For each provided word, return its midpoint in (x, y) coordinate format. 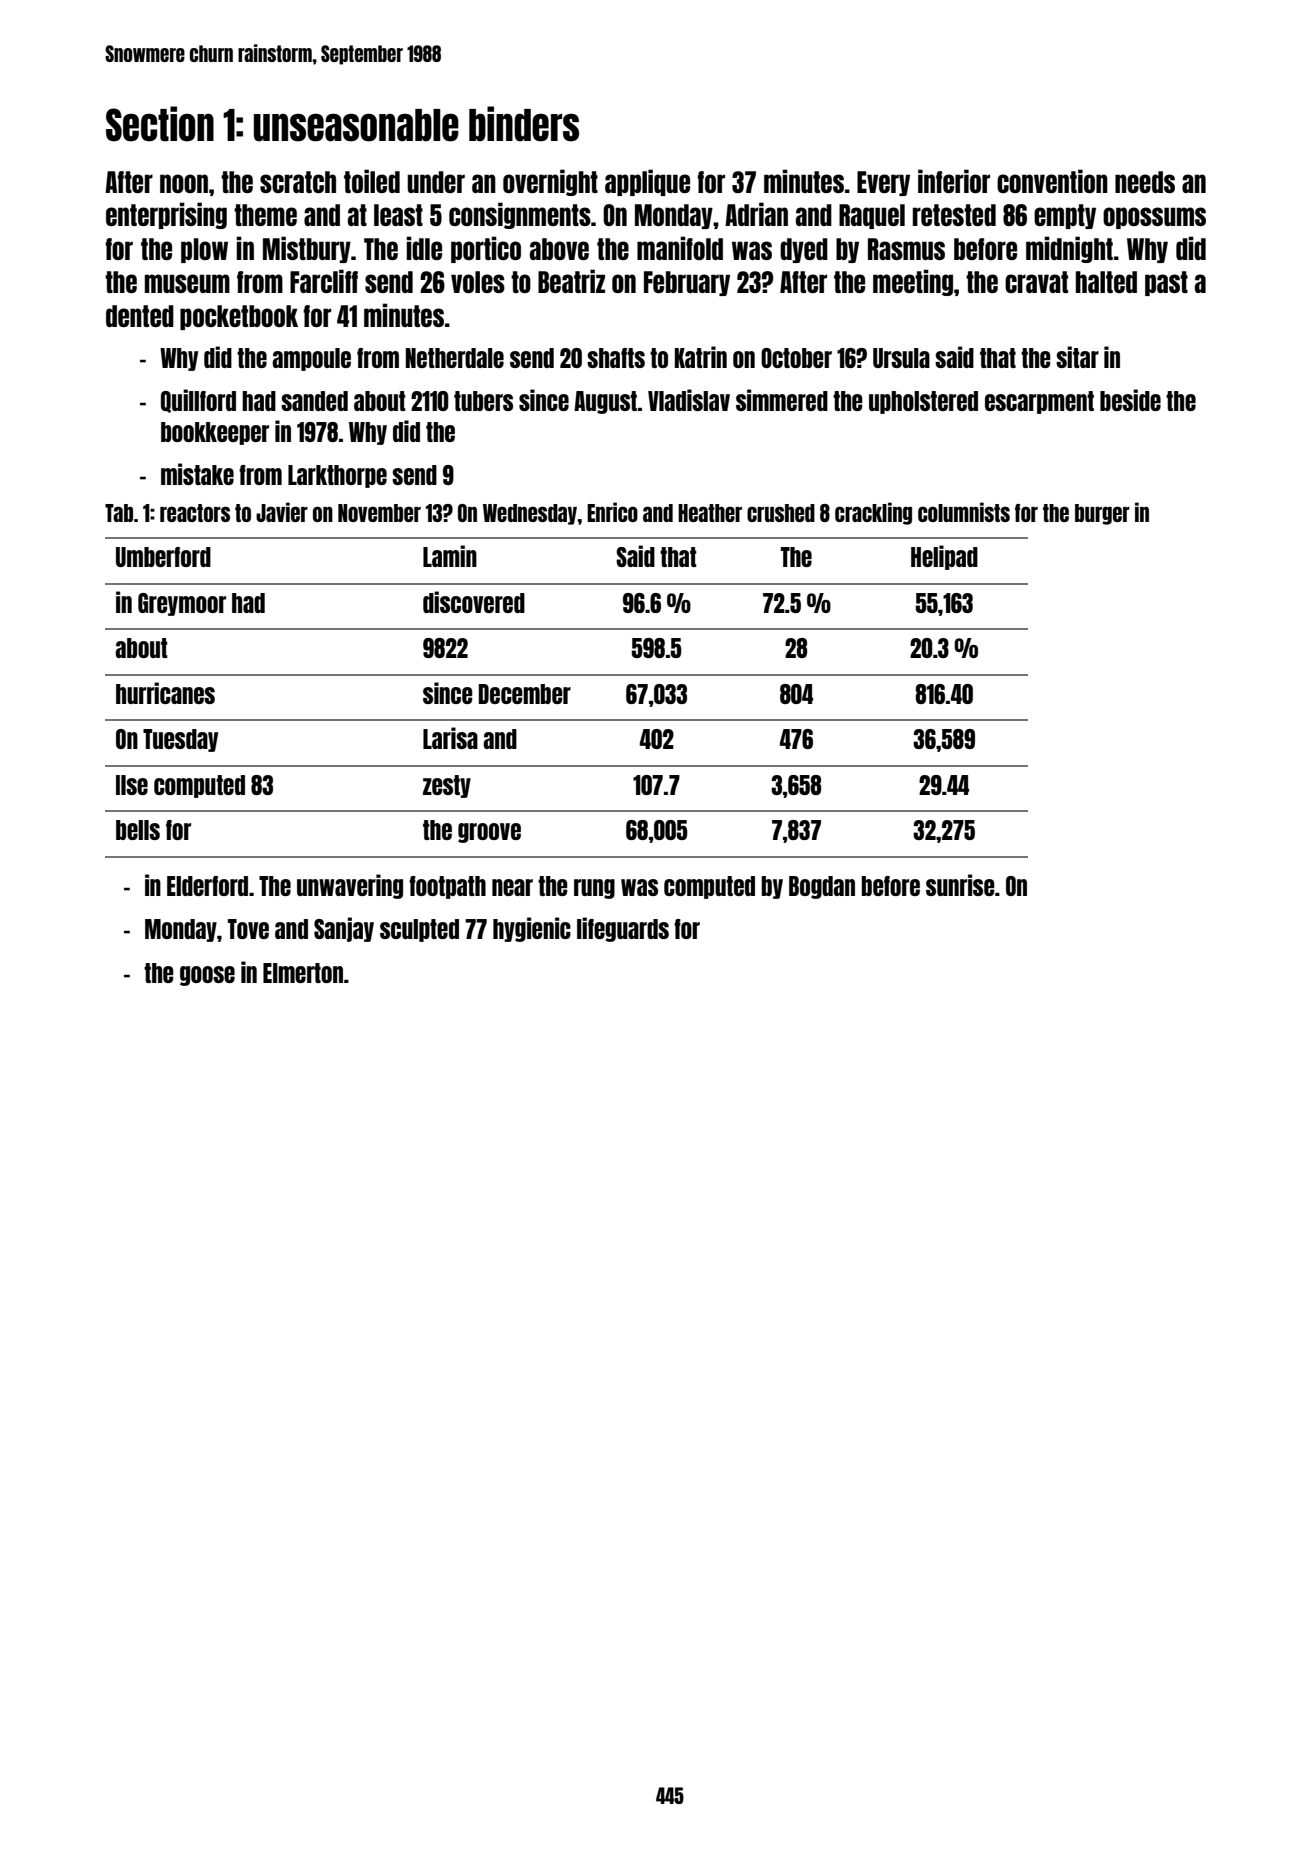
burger (1102, 514)
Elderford (207, 886)
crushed (781, 513)
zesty (447, 786)
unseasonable (356, 125)
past (1166, 283)
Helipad (944, 557)
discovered (474, 602)
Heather (710, 513)
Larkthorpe (337, 476)
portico (486, 249)
